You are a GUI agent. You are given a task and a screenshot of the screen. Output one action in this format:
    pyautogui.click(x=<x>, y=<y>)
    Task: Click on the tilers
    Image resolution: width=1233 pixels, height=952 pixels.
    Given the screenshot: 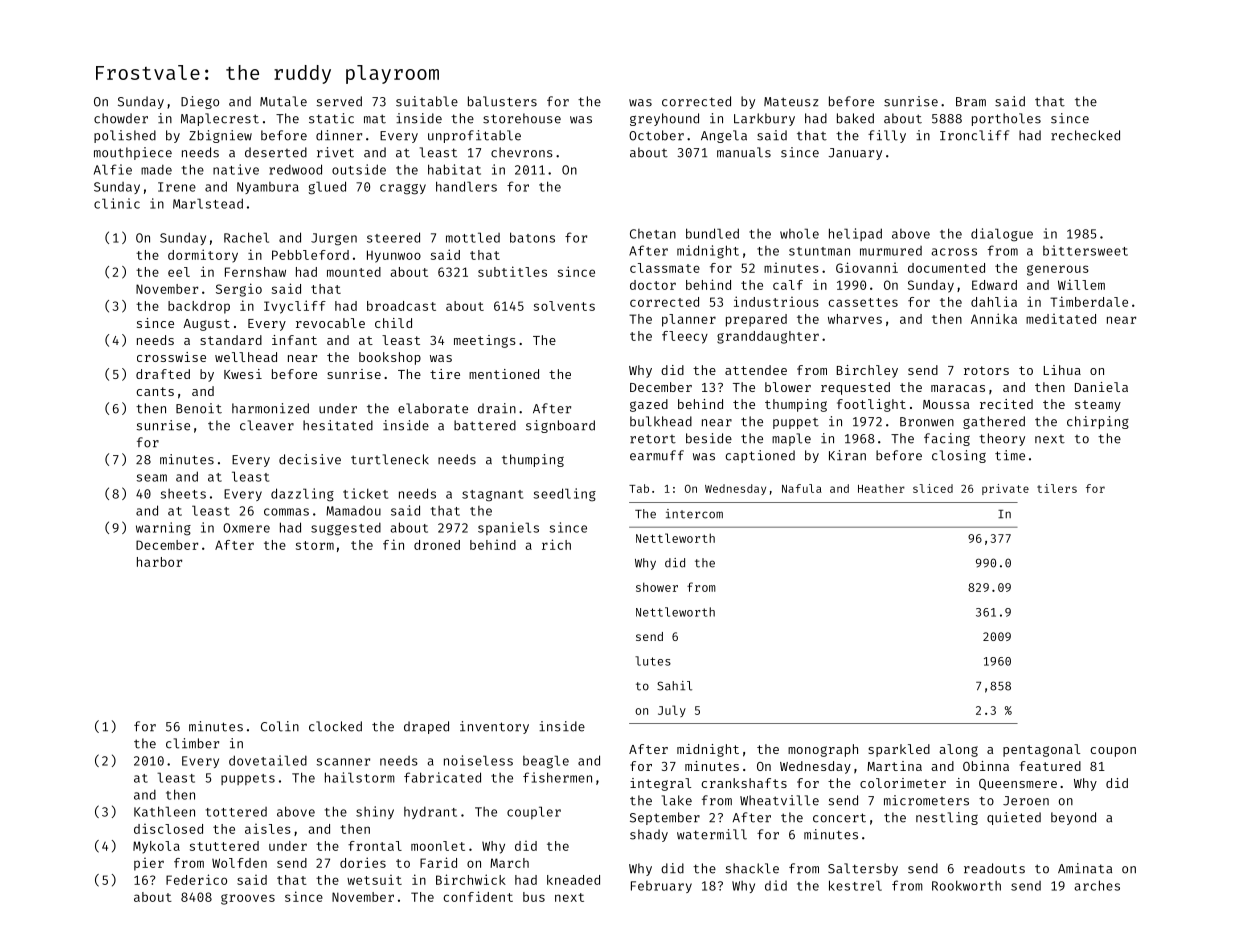 What is the action you would take?
    pyautogui.click(x=1057, y=488)
